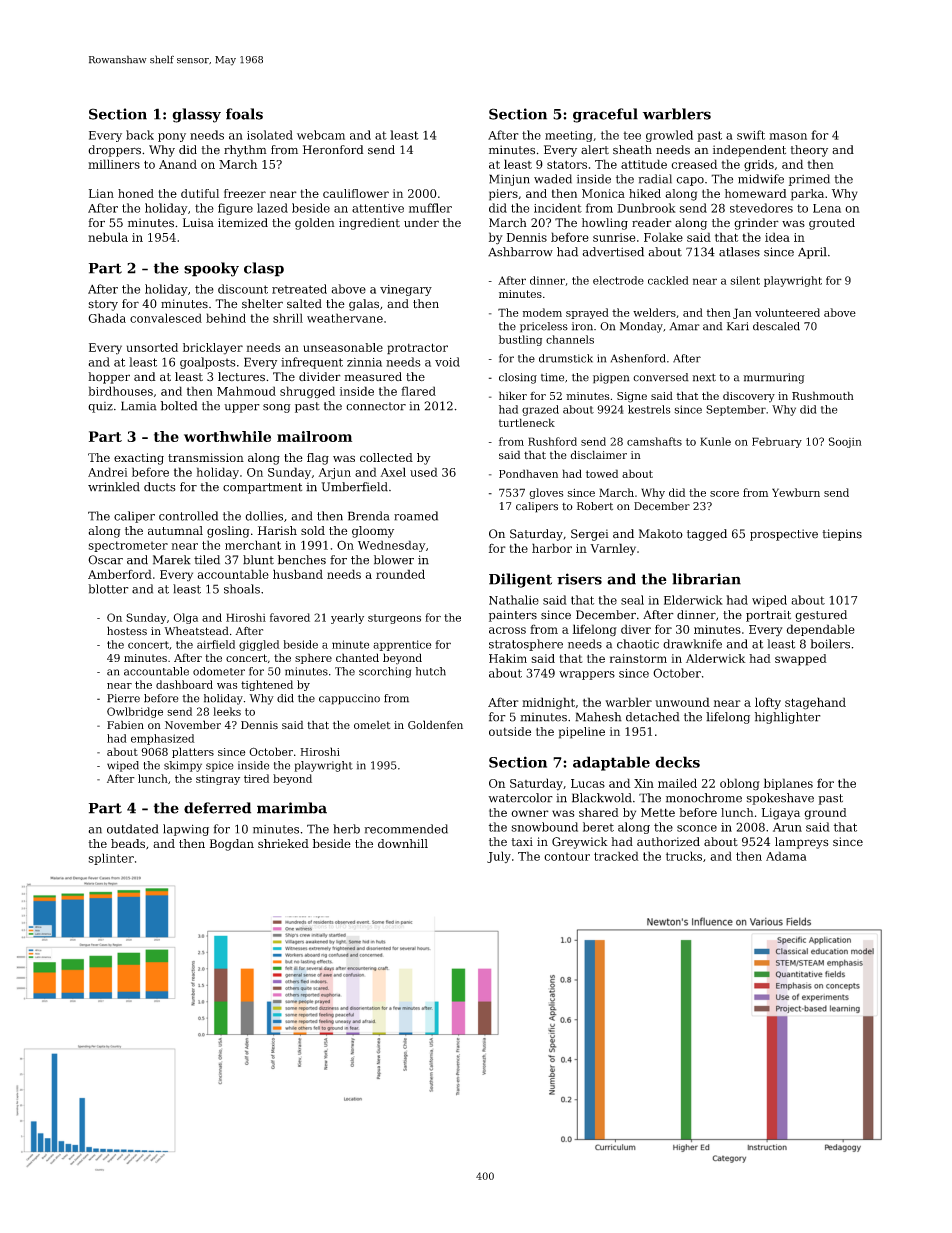 This page has width=952, height=1233. I want to click on waded, so click(553, 179).
